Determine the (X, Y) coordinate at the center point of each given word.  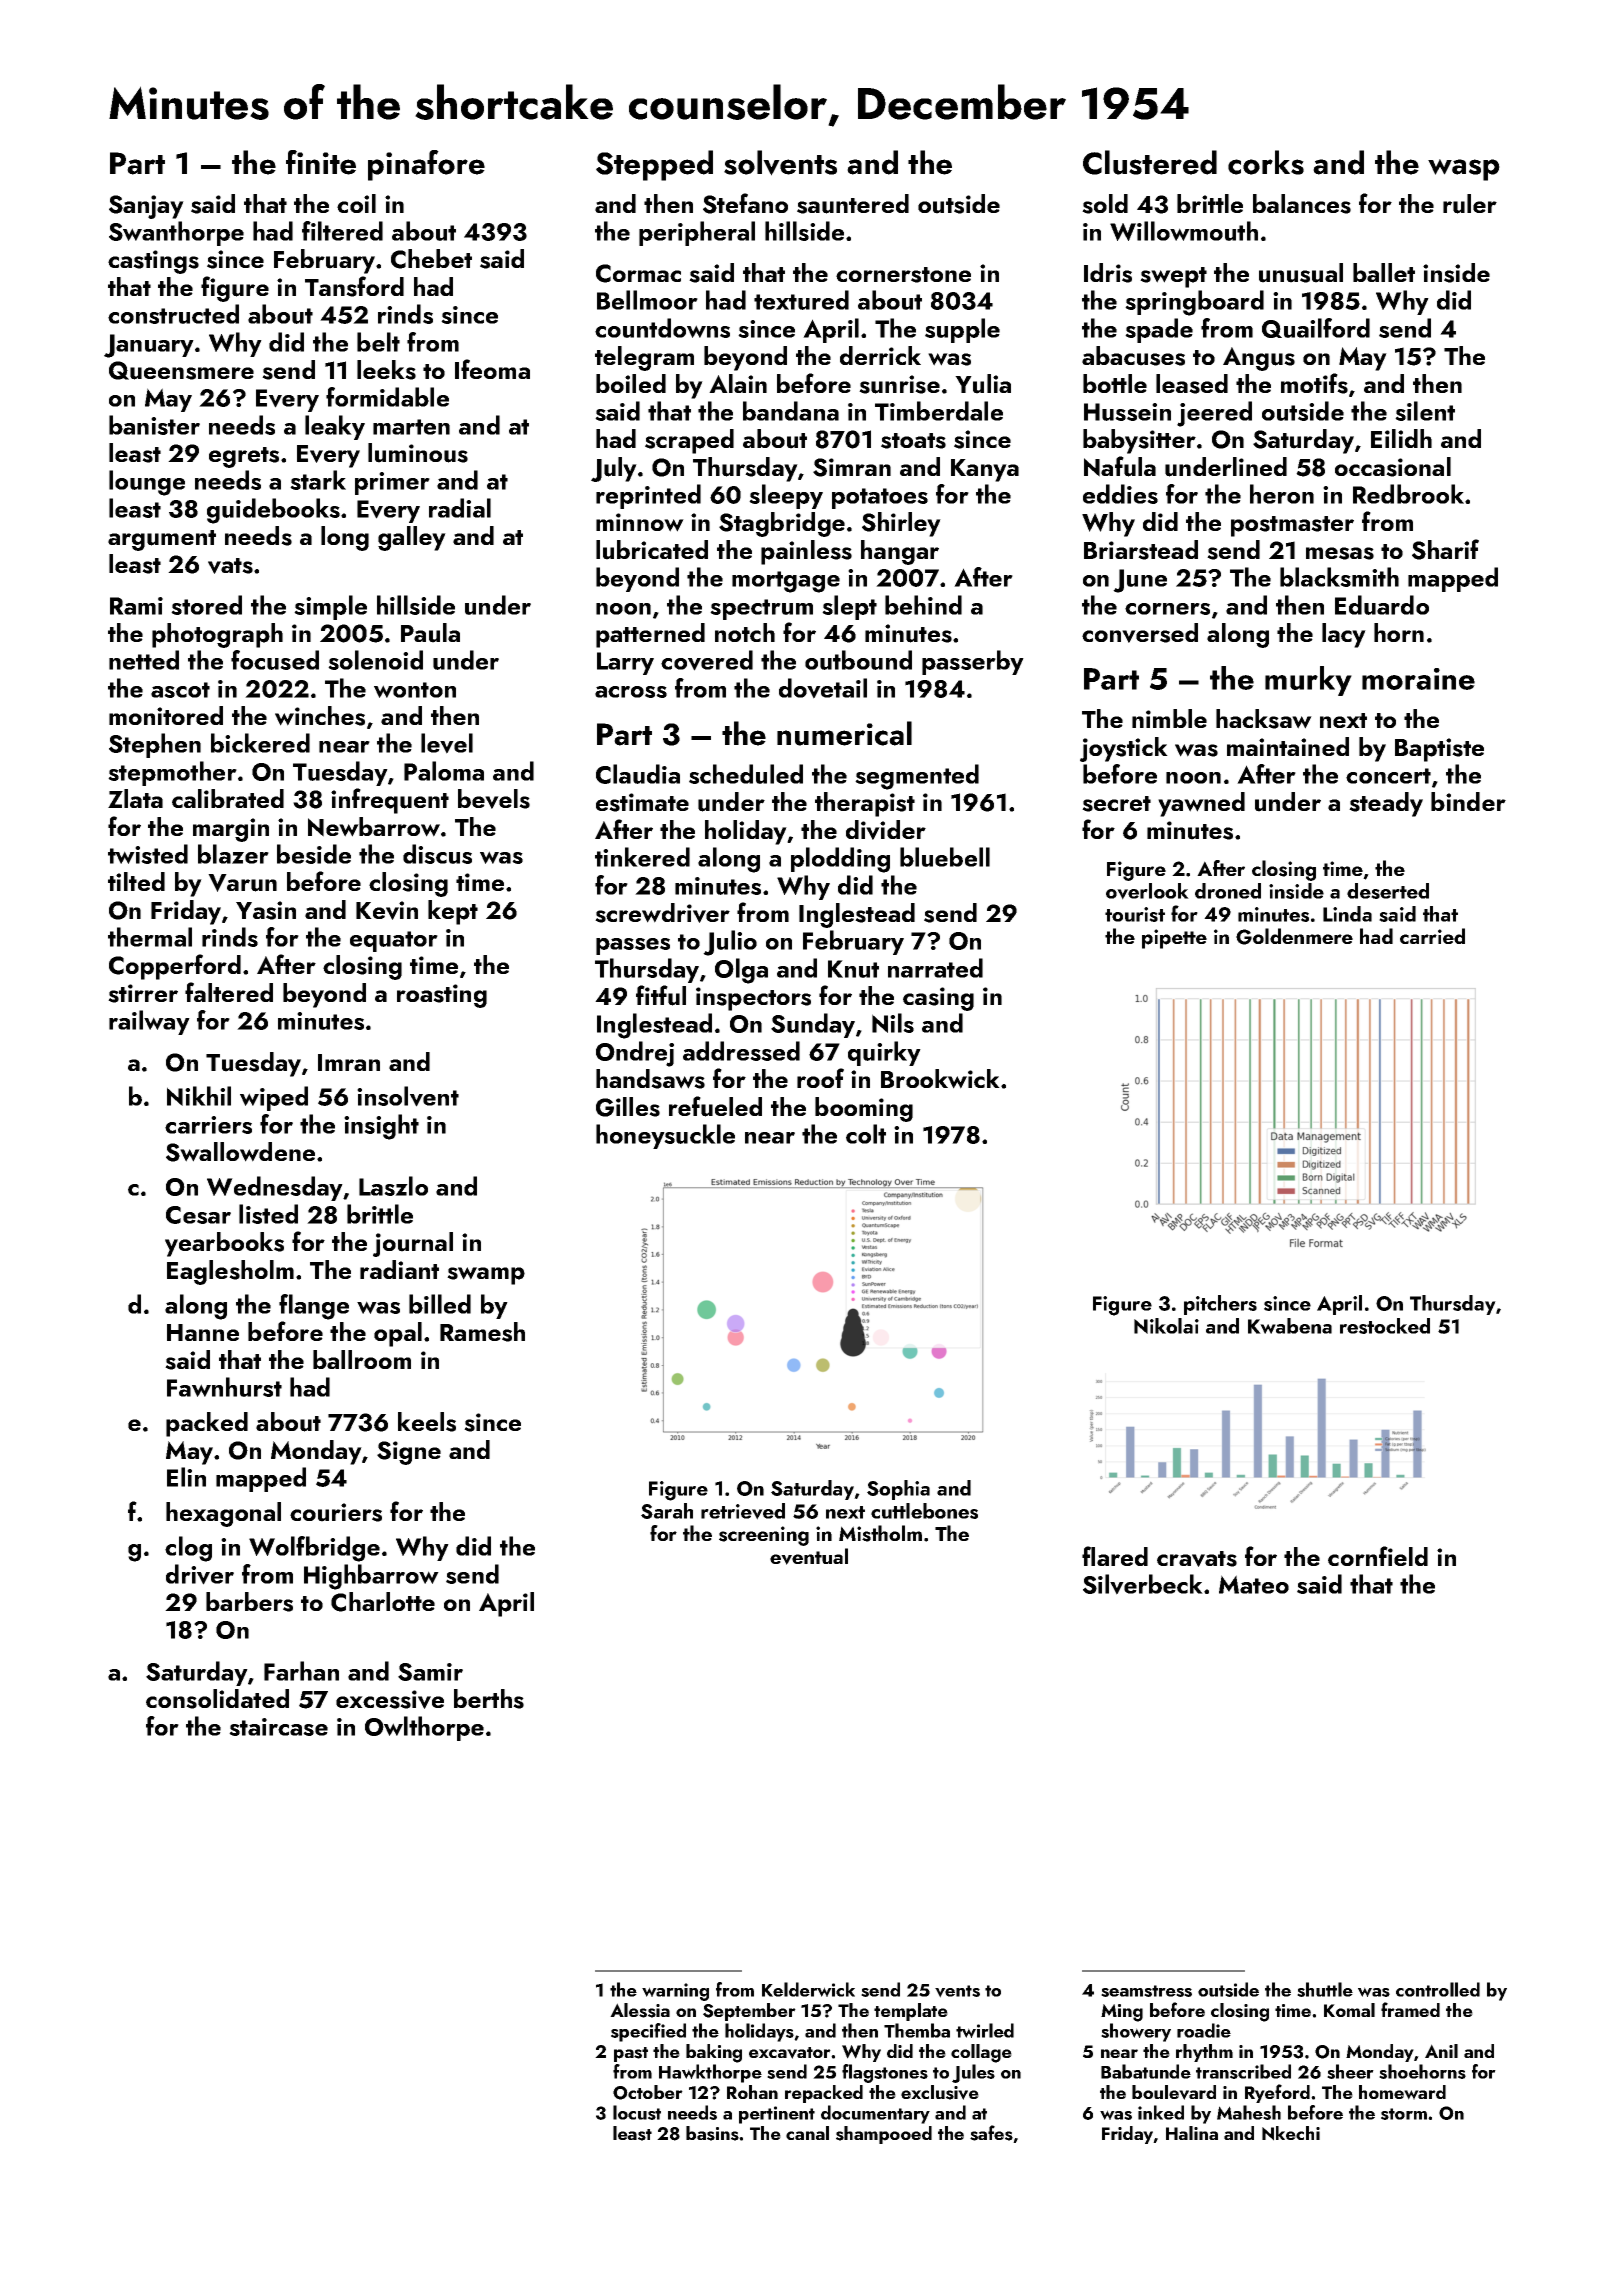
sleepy (786, 496)
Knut (853, 969)
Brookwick (940, 1079)
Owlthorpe (424, 1728)
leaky (335, 427)
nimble (1169, 718)
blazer (233, 854)
